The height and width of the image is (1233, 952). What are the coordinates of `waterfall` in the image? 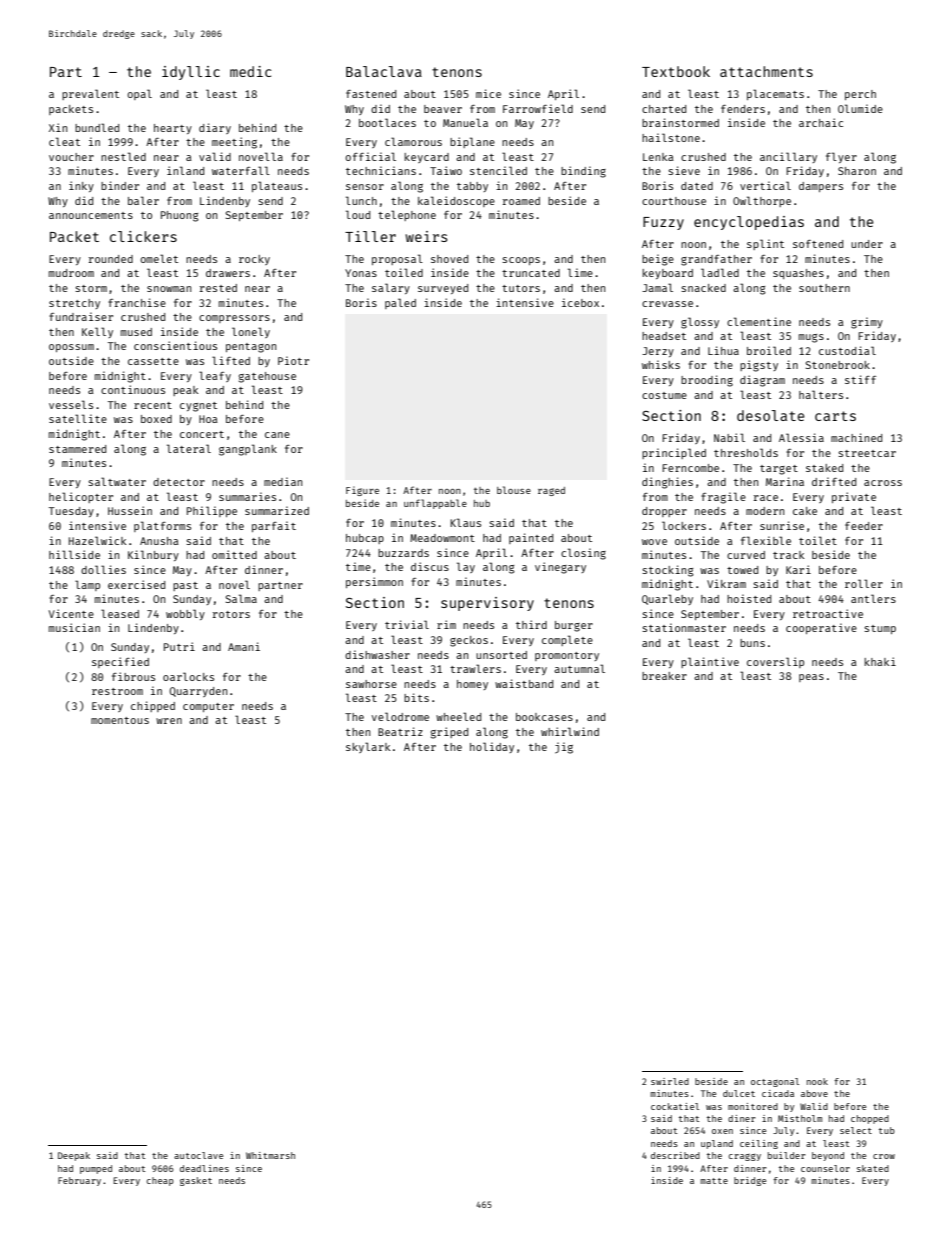 It's located at (241, 170).
